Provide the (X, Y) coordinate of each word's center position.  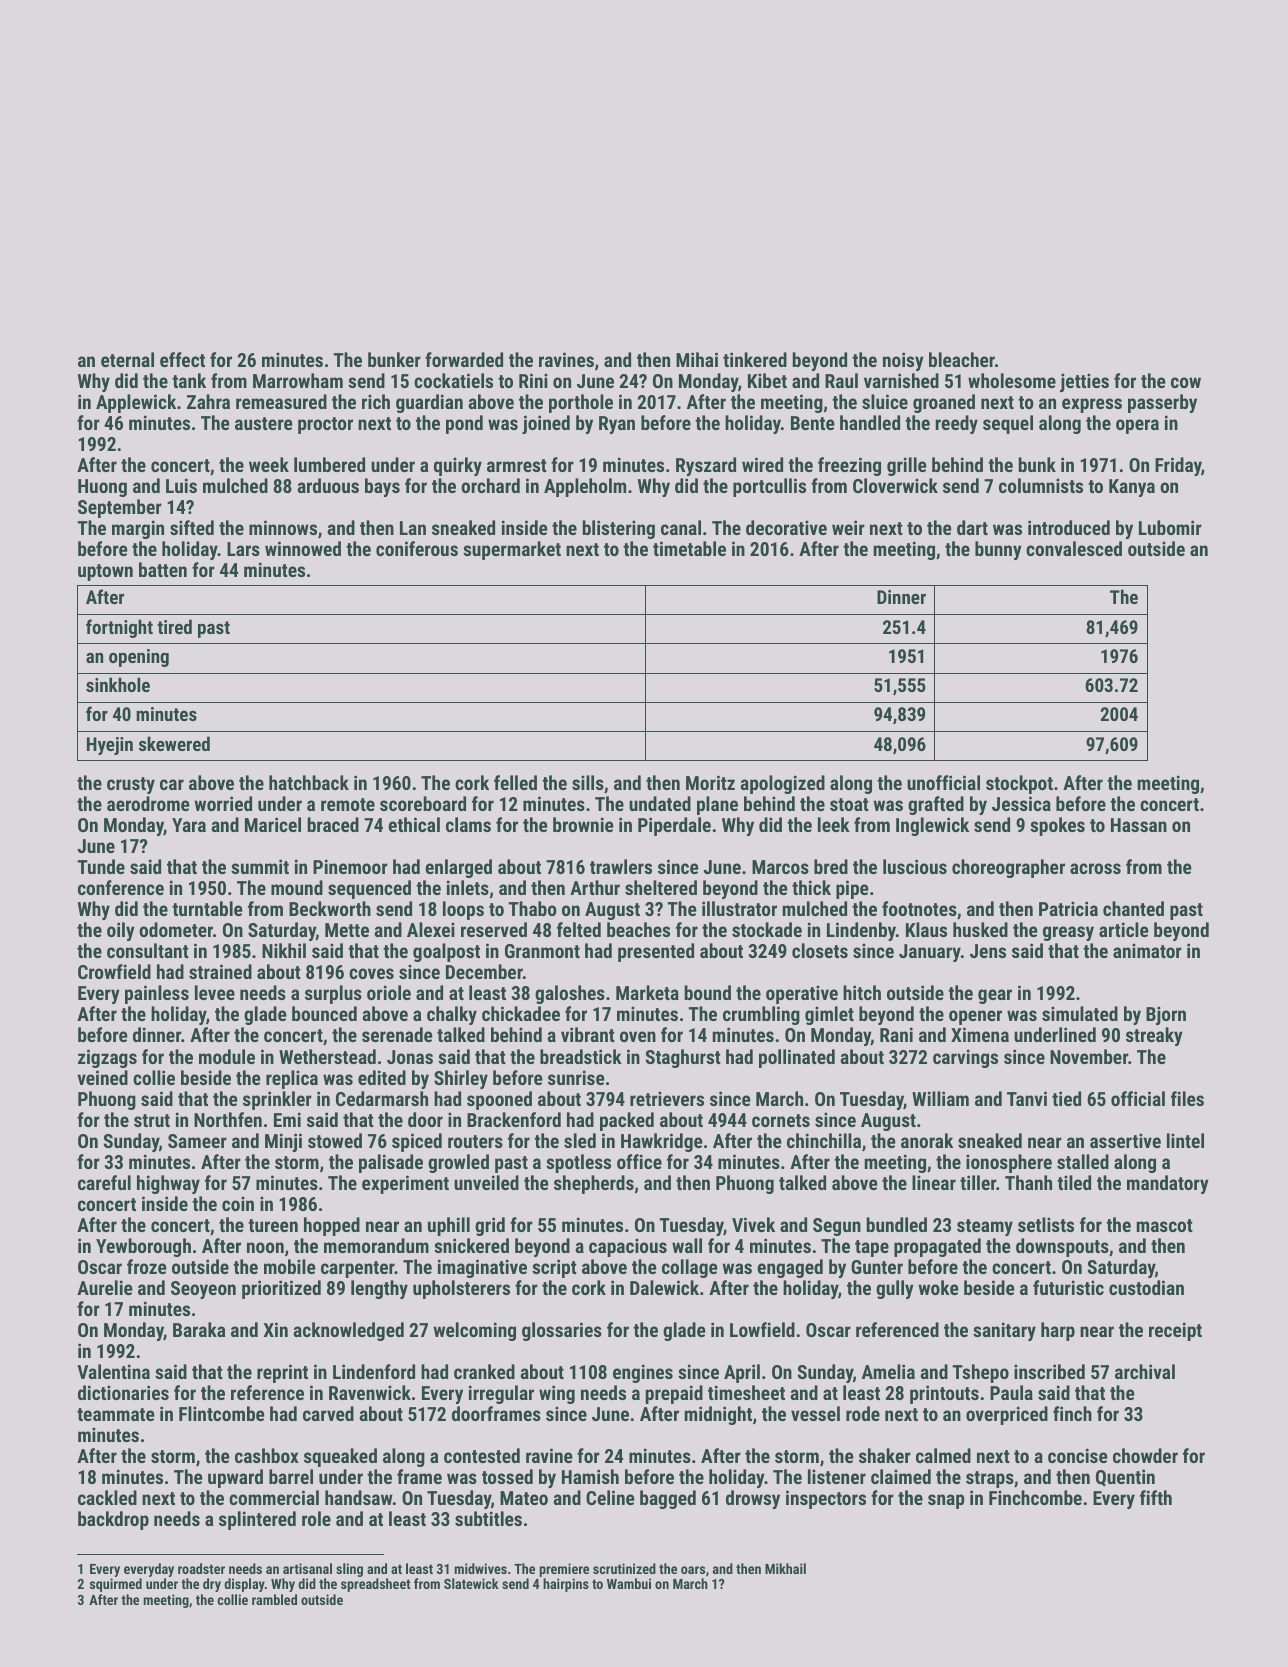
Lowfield (762, 1329)
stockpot (1019, 784)
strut (152, 1120)
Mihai (697, 359)
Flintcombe (222, 1413)
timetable (689, 548)
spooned (499, 1100)
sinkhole (118, 684)
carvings (965, 1058)
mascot (1164, 1225)
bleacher (962, 359)
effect (182, 359)
